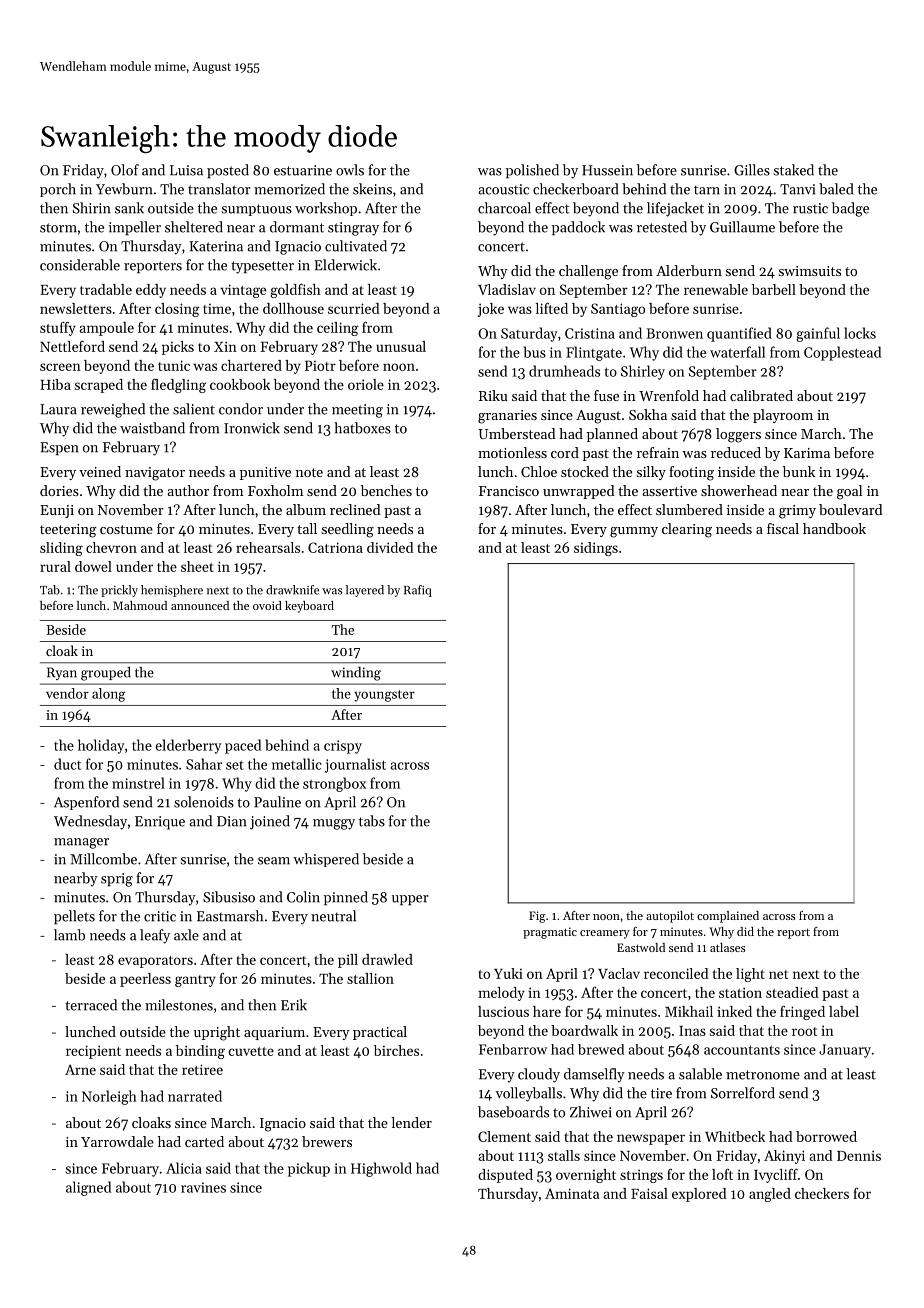 This document has width=924, height=1308. I want to click on screen, so click(60, 367).
